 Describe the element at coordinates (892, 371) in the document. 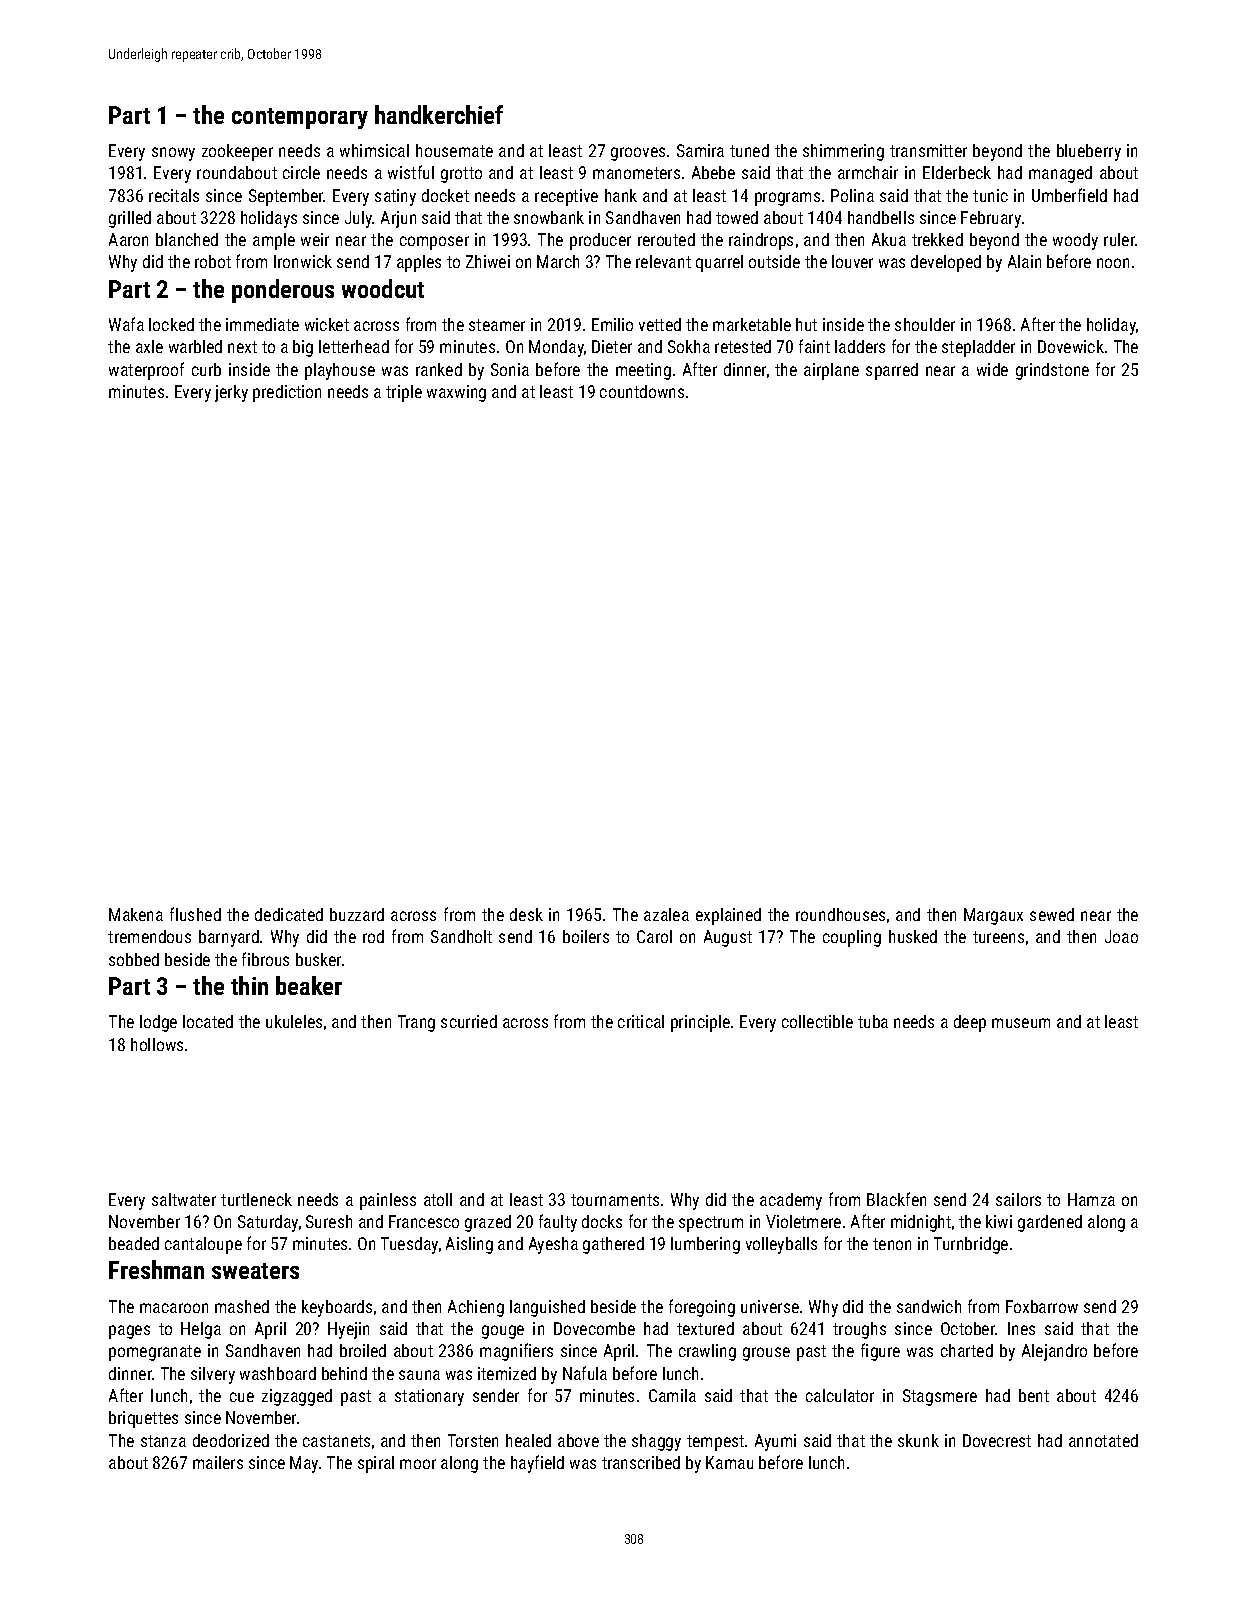

I see `sparred` at that location.
